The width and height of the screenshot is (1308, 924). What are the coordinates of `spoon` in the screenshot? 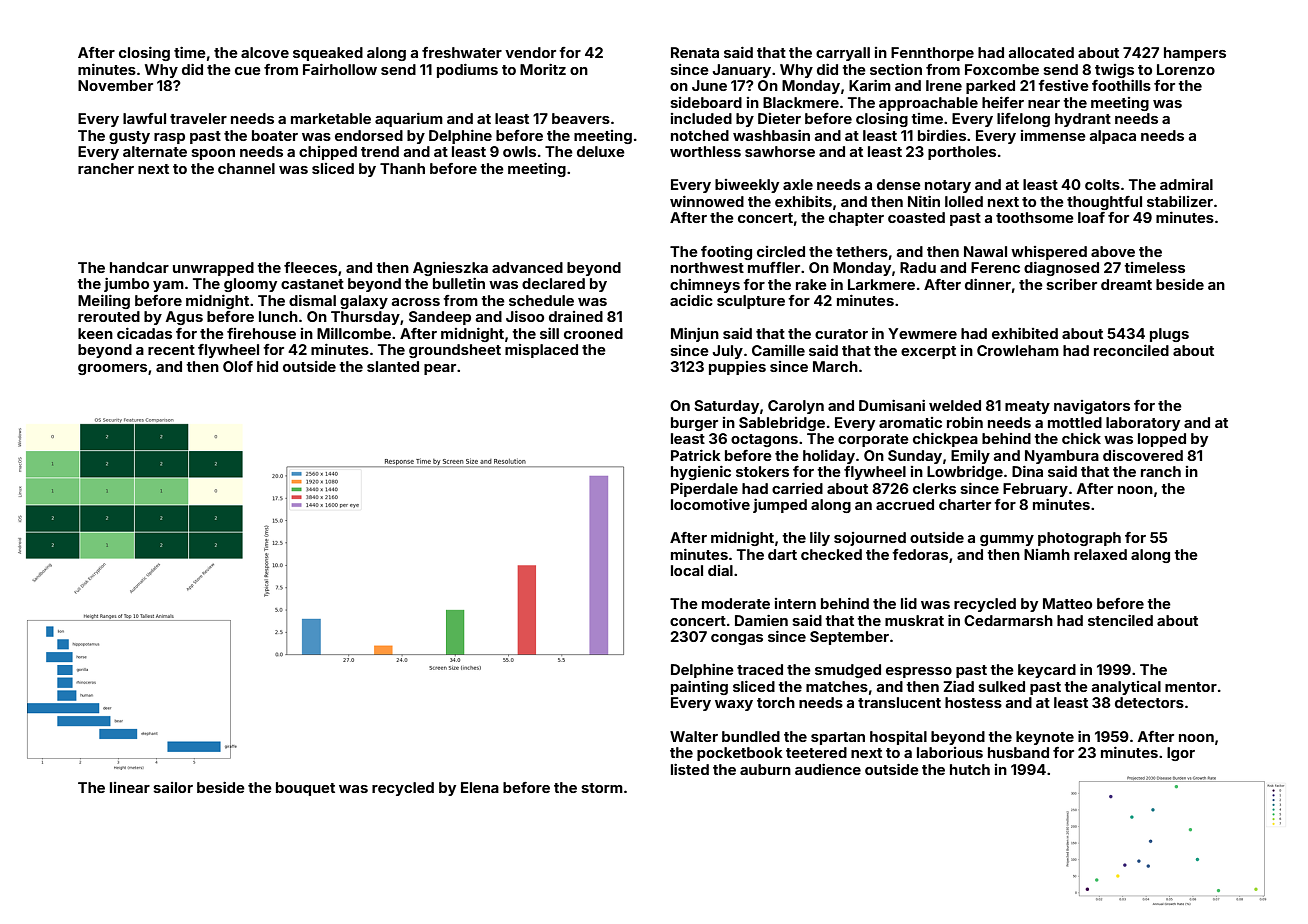 It's located at (213, 154).
